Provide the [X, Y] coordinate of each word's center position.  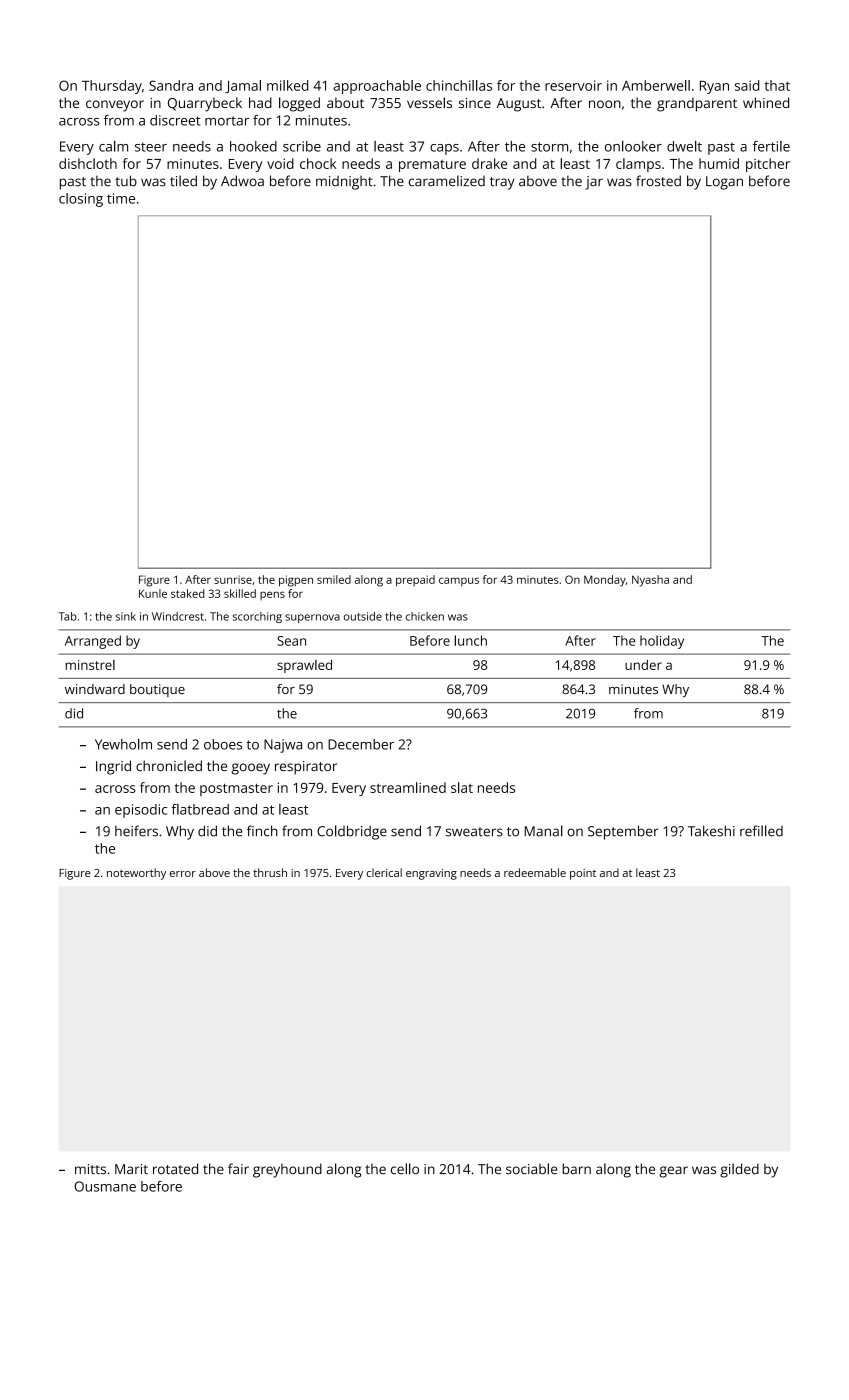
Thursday [112, 87]
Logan [724, 183]
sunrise [233, 579]
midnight [344, 183]
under [643, 665]
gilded [739, 1170]
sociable [531, 1169]
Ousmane [105, 1186]
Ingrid [113, 767]
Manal [544, 831]
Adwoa [242, 181]
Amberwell [656, 85]
